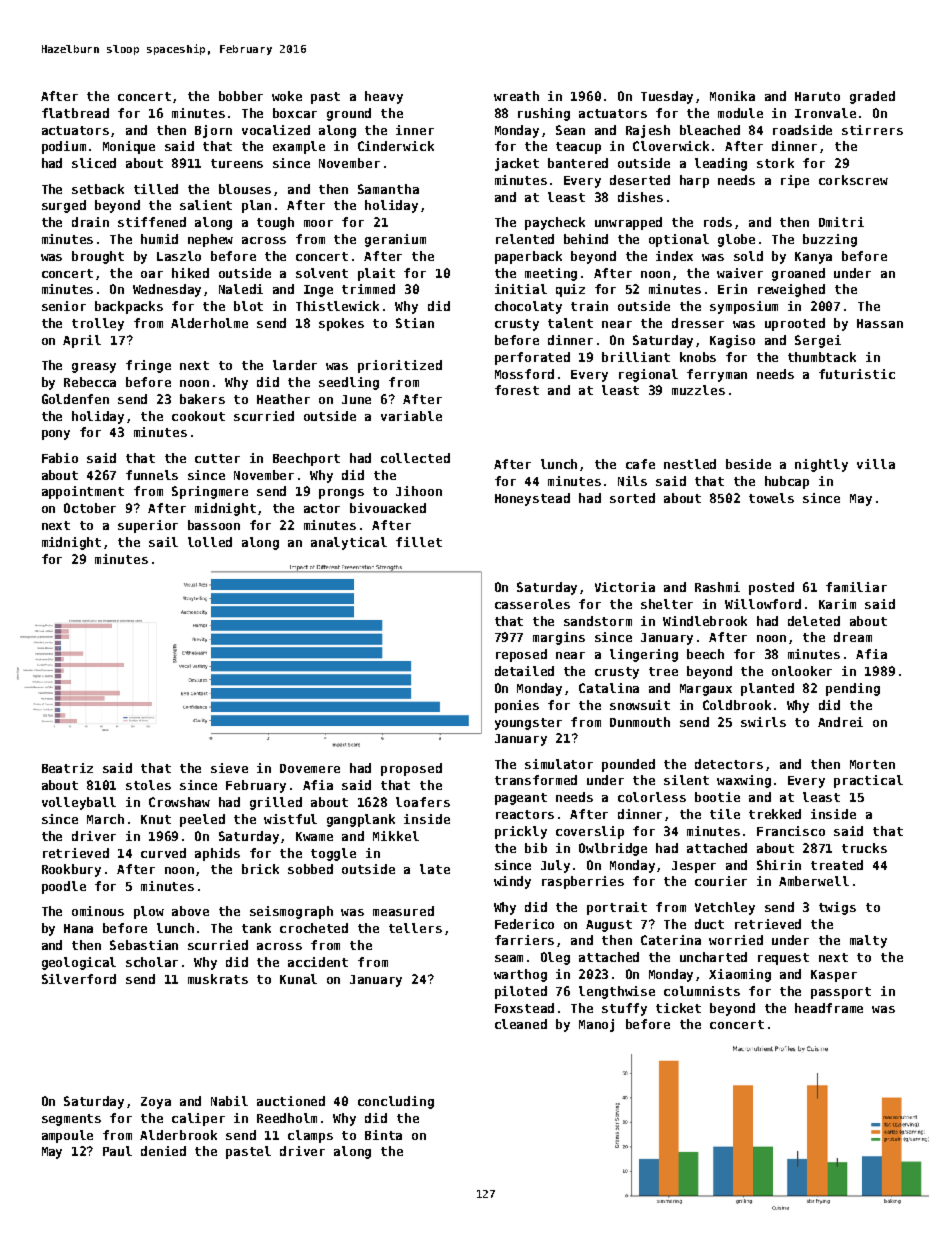 This screenshot has width=952, height=1233. Describe the element at coordinates (396, 146) in the screenshot. I see `Cinderwick` at that location.
